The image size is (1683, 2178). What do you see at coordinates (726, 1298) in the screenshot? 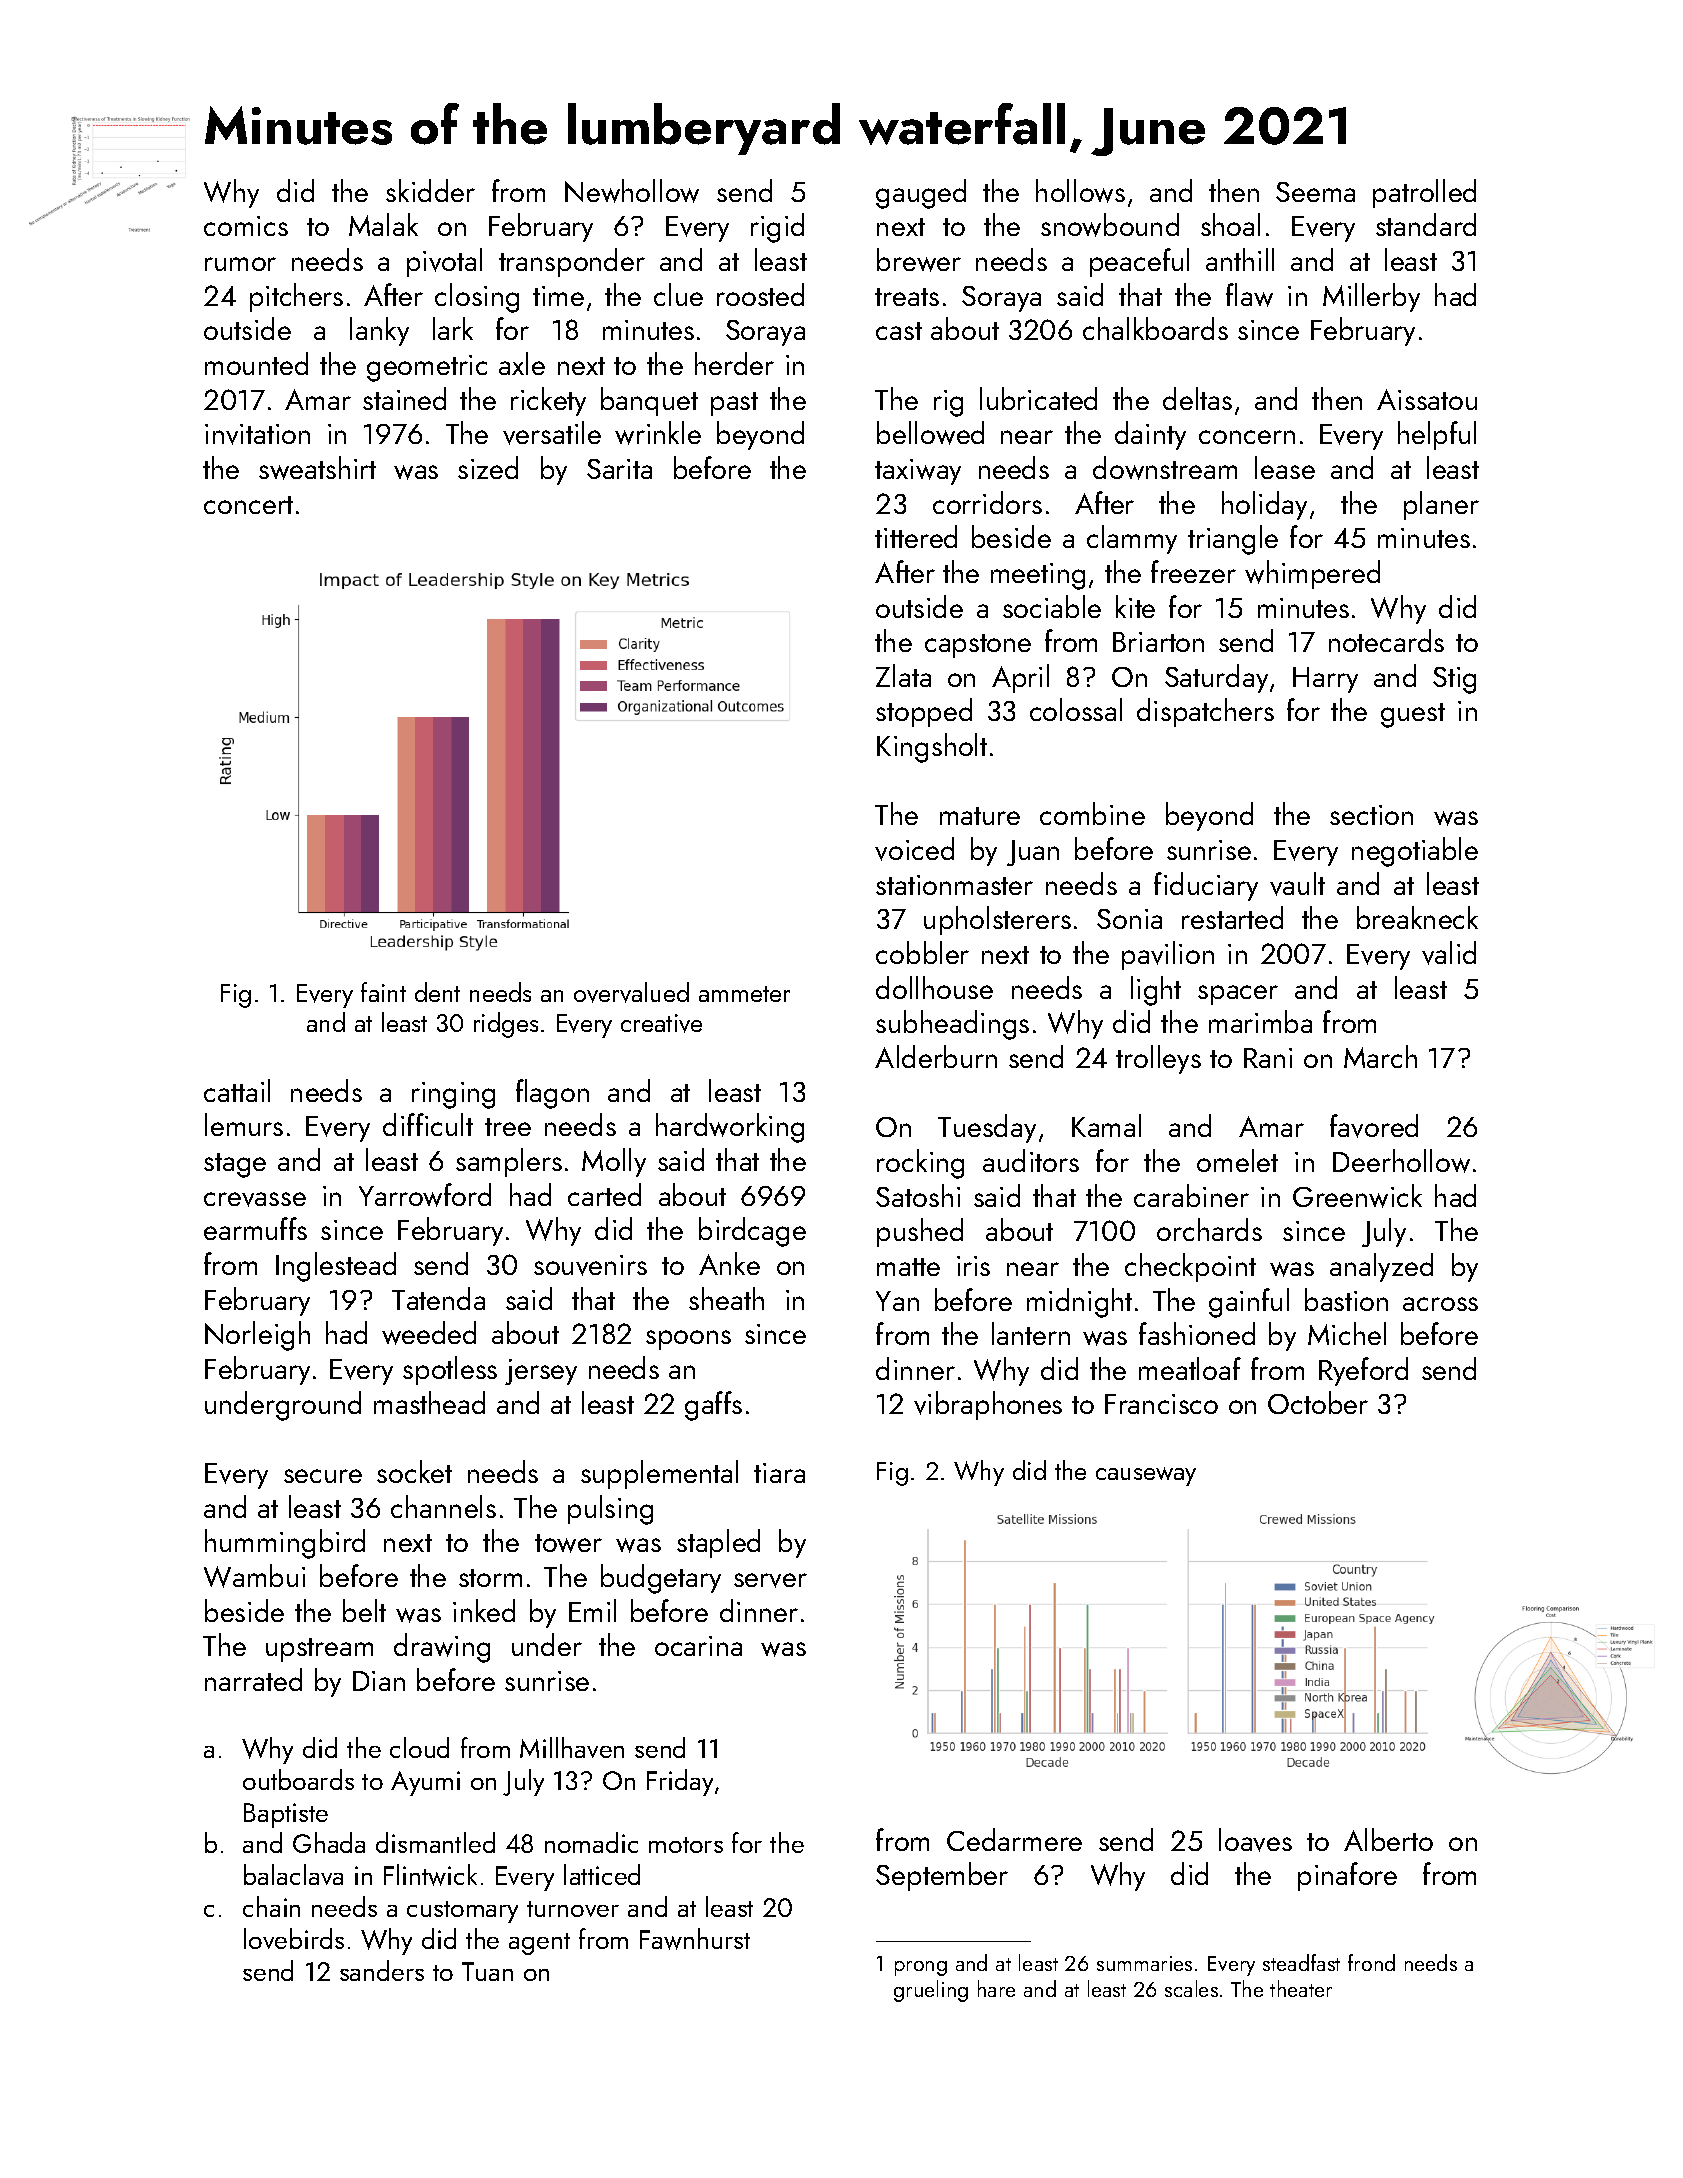
I see `sheath` at bounding box center [726, 1298].
